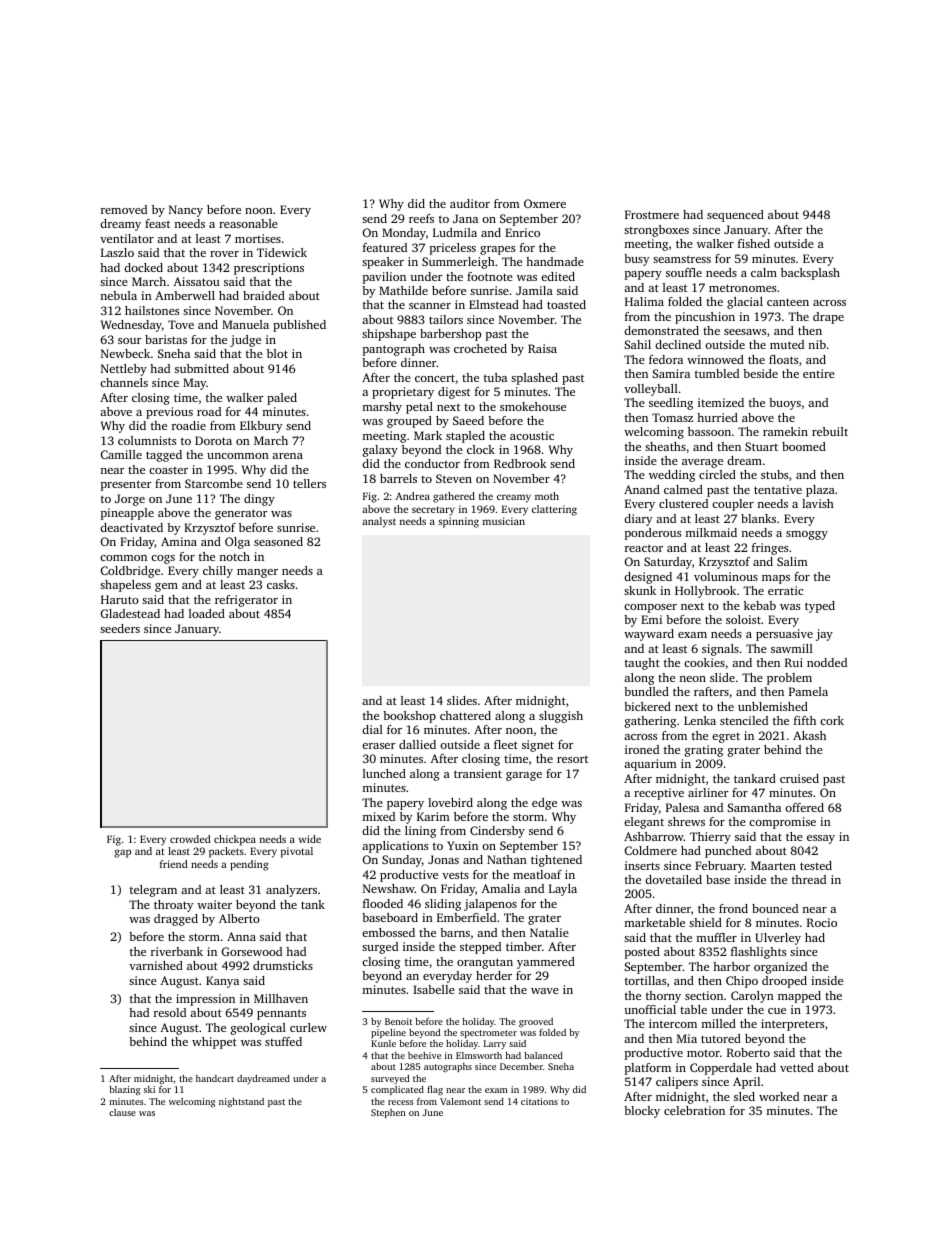 The height and width of the document is (1233, 952). What do you see at coordinates (702, 463) in the document?
I see `average` at bounding box center [702, 463].
